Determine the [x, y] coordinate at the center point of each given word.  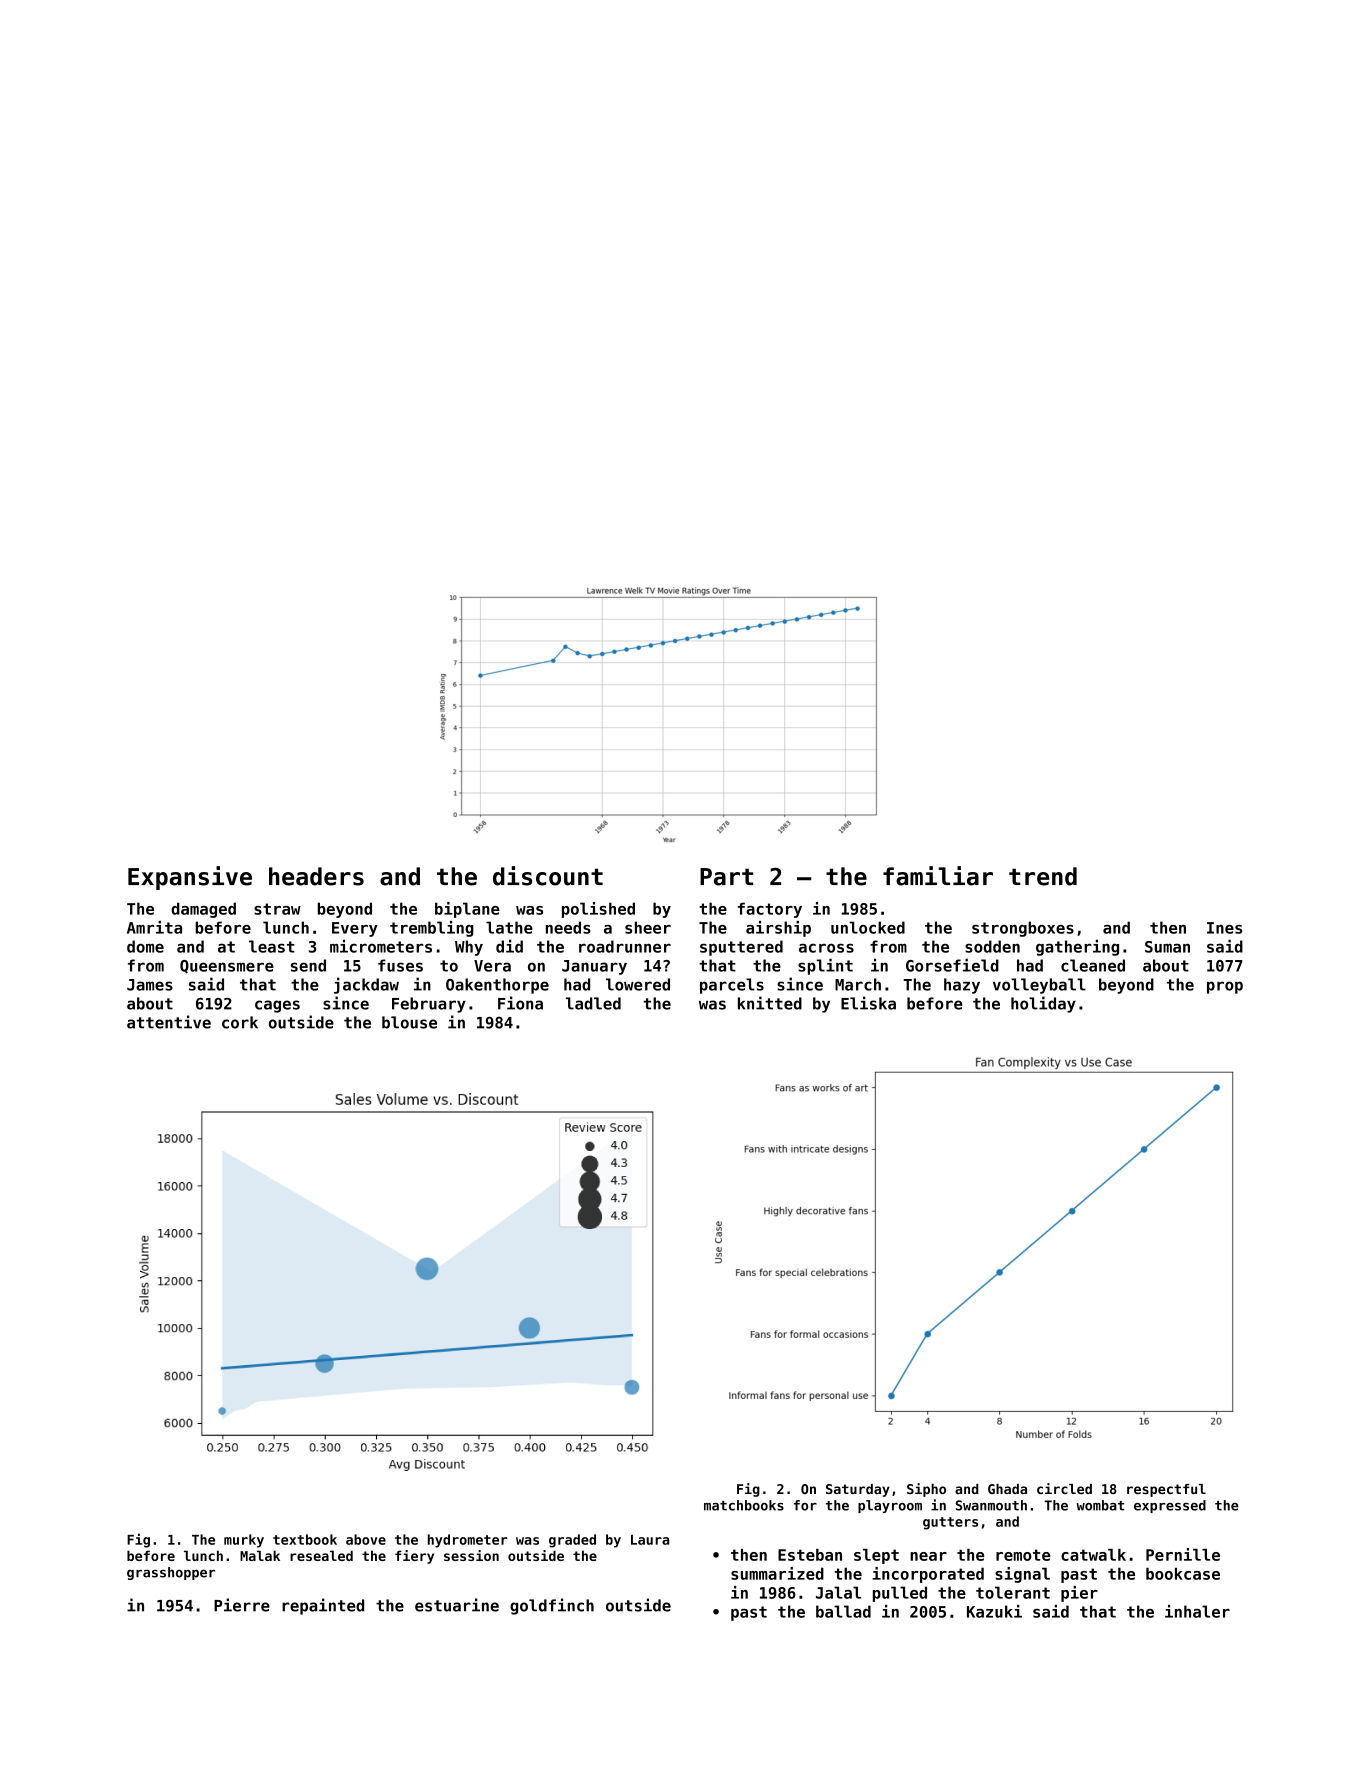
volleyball [1039, 986]
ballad [843, 1611]
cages [277, 1006]
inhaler [1197, 1611]
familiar [938, 876]
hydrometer [468, 1541]
